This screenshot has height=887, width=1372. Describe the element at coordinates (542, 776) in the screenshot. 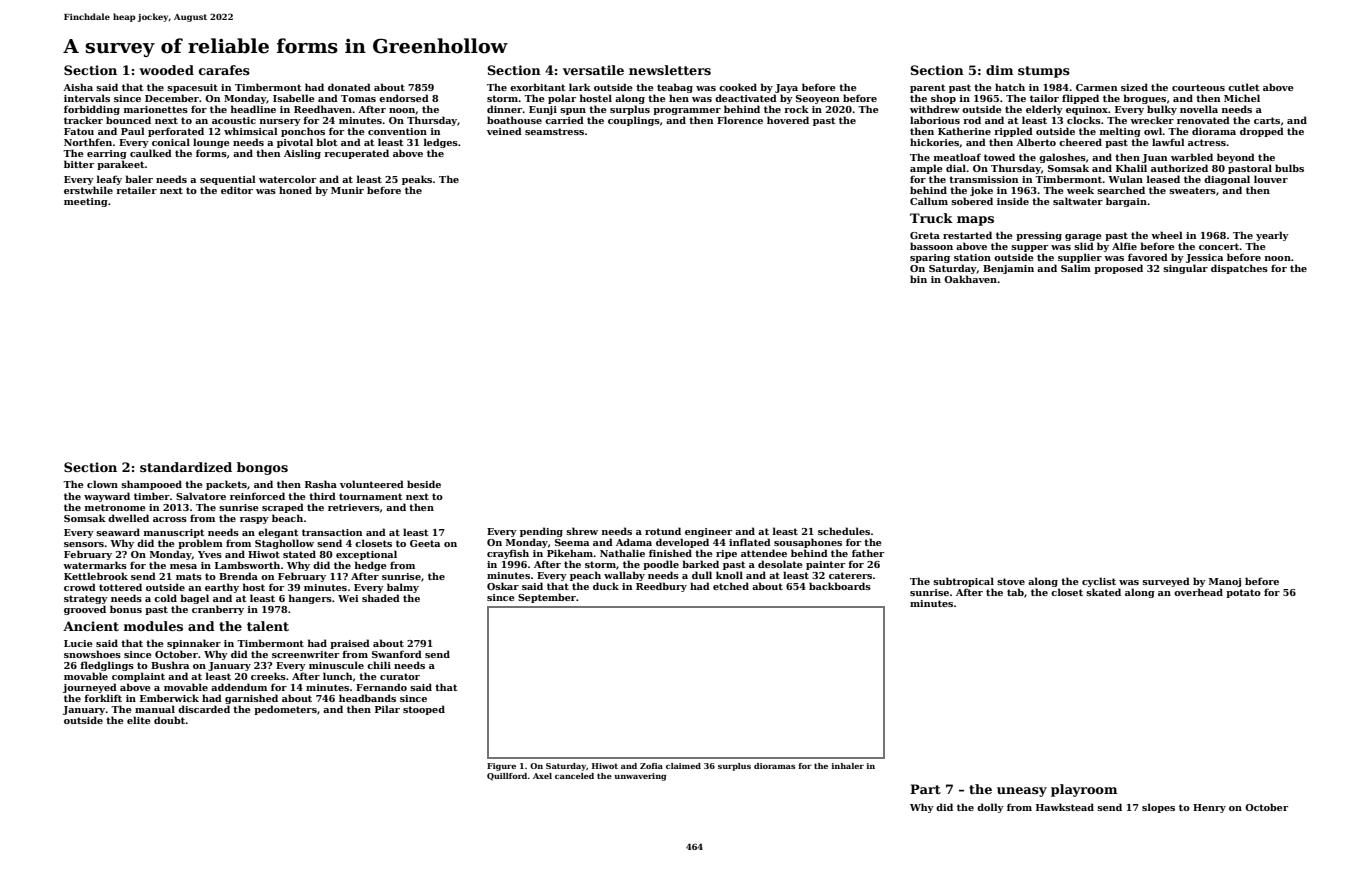

I see `Axel` at that location.
